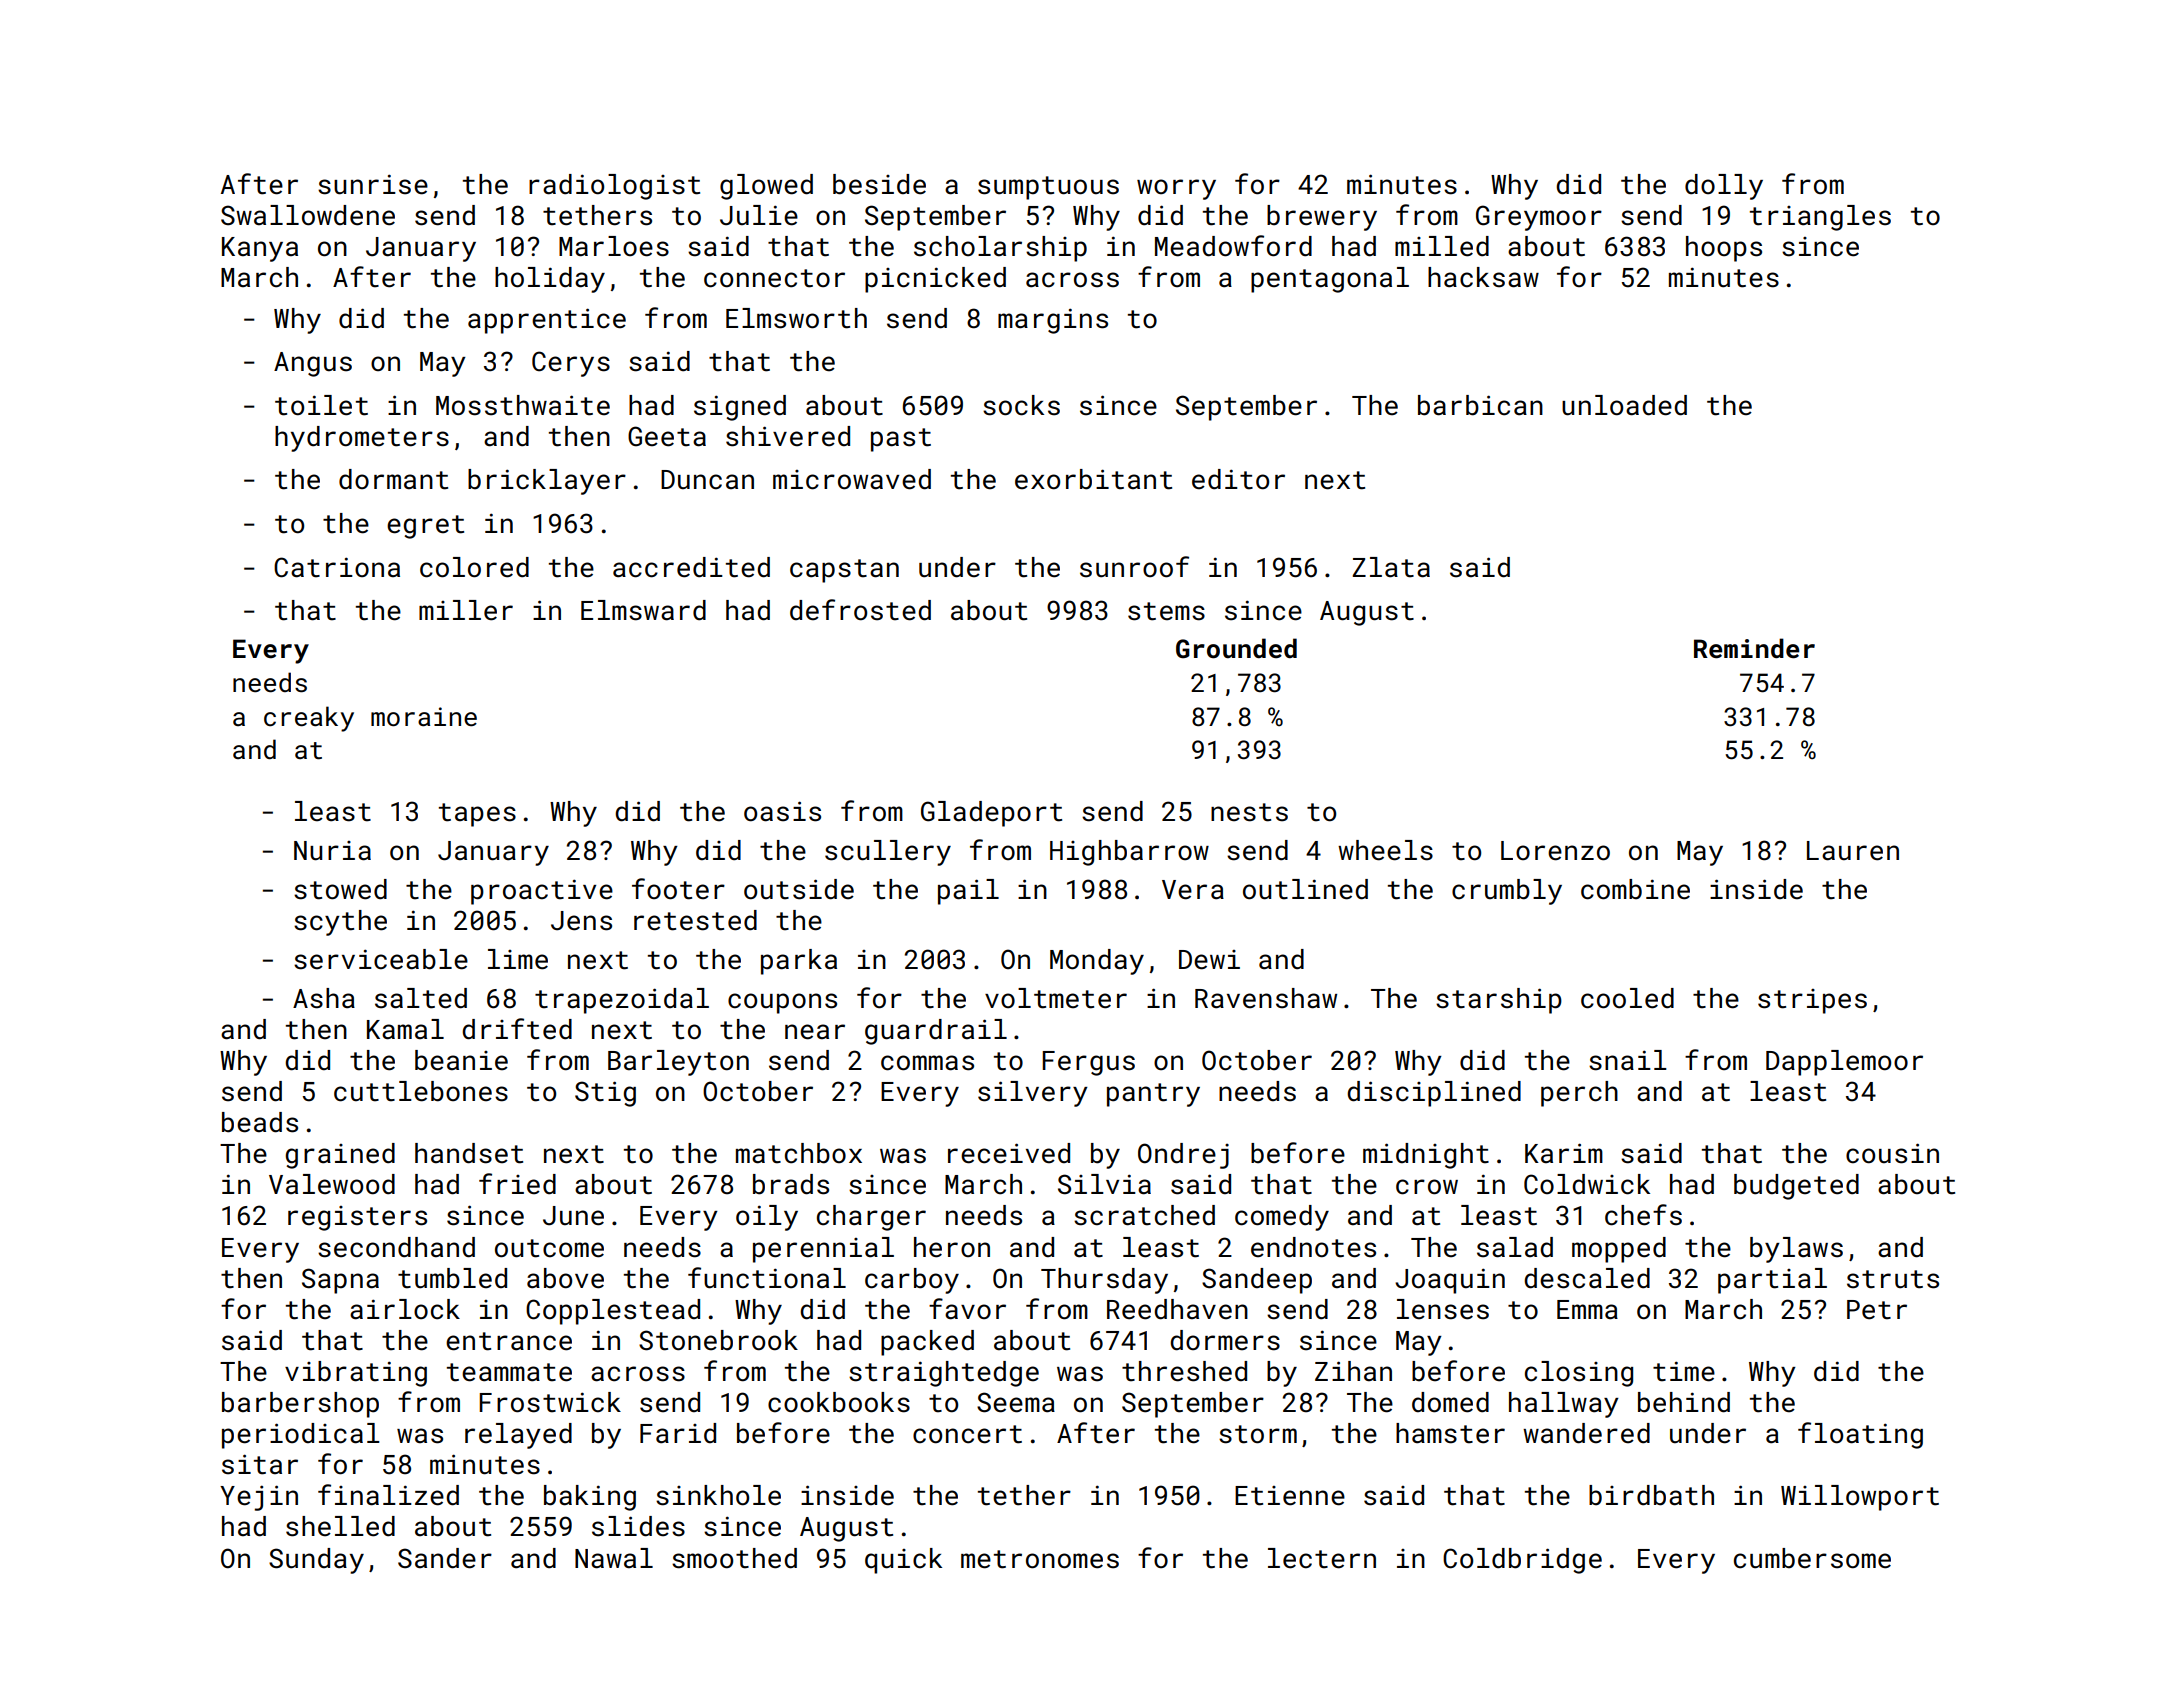  What do you see at coordinates (879, 184) in the screenshot?
I see `beside` at bounding box center [879, 184].
